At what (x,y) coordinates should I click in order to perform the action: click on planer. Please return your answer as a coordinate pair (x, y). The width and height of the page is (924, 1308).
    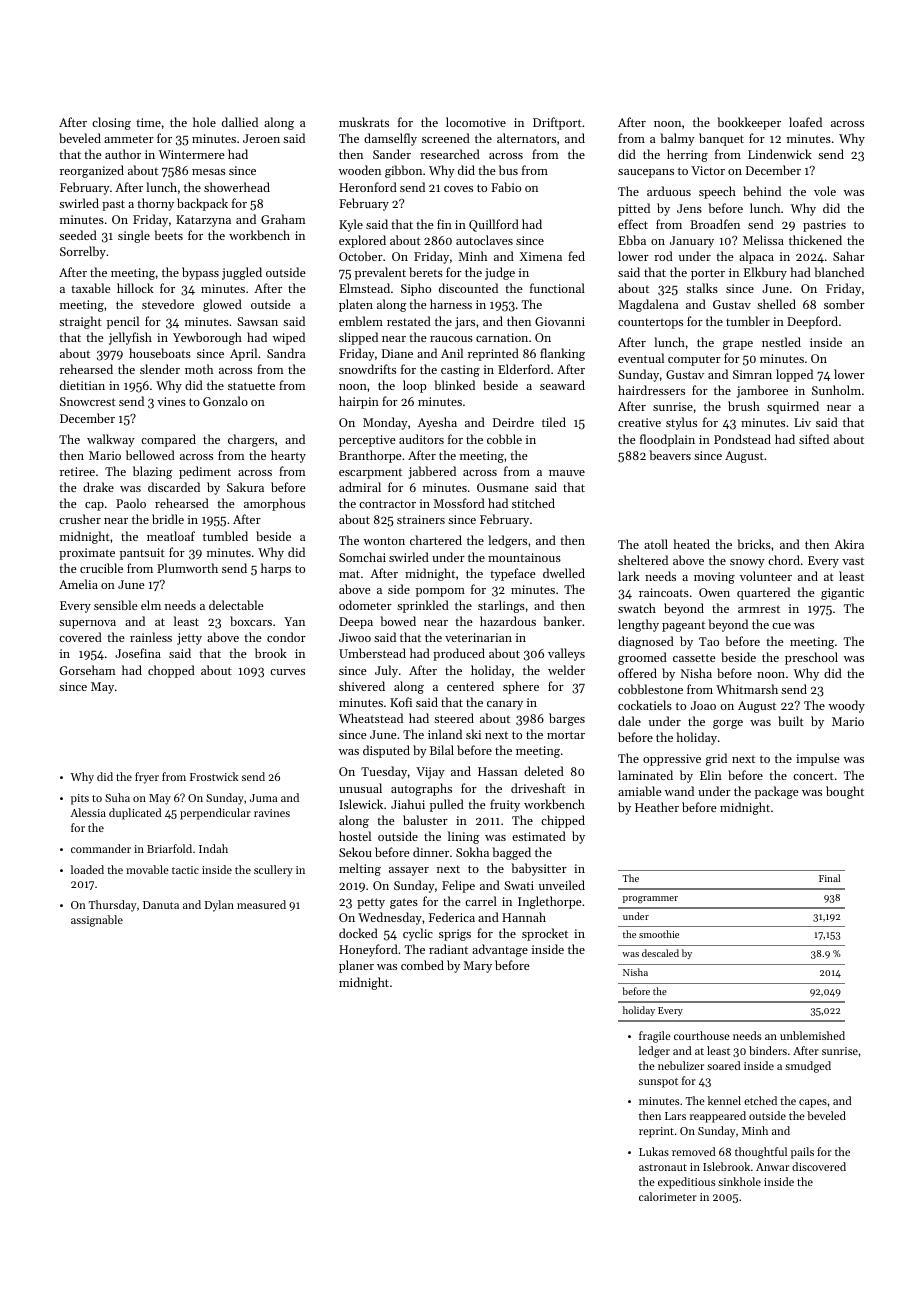
    Looking at the image, I should click on (356, 966).
